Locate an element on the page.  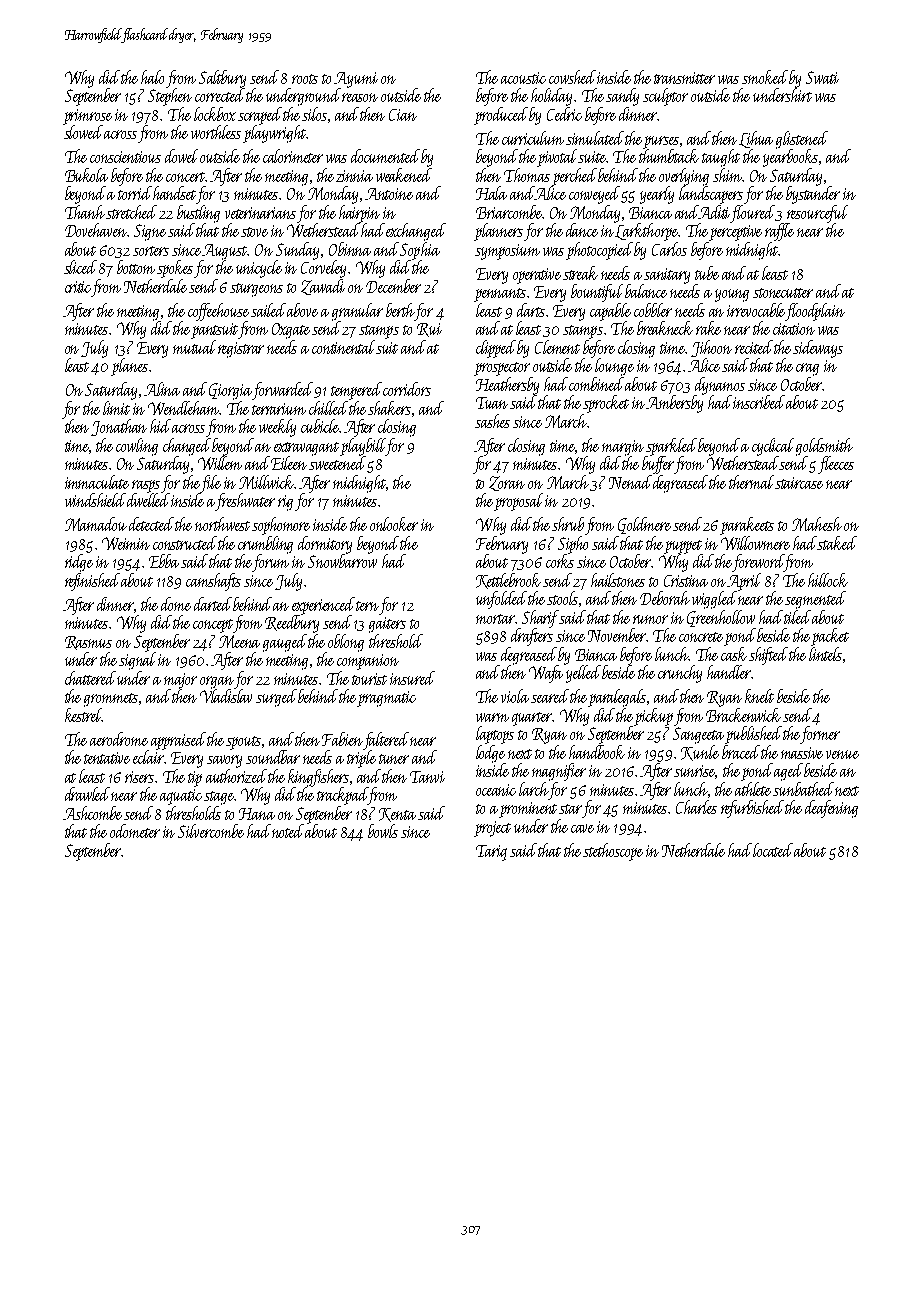
authorized is located at coordinates (236, 776).
